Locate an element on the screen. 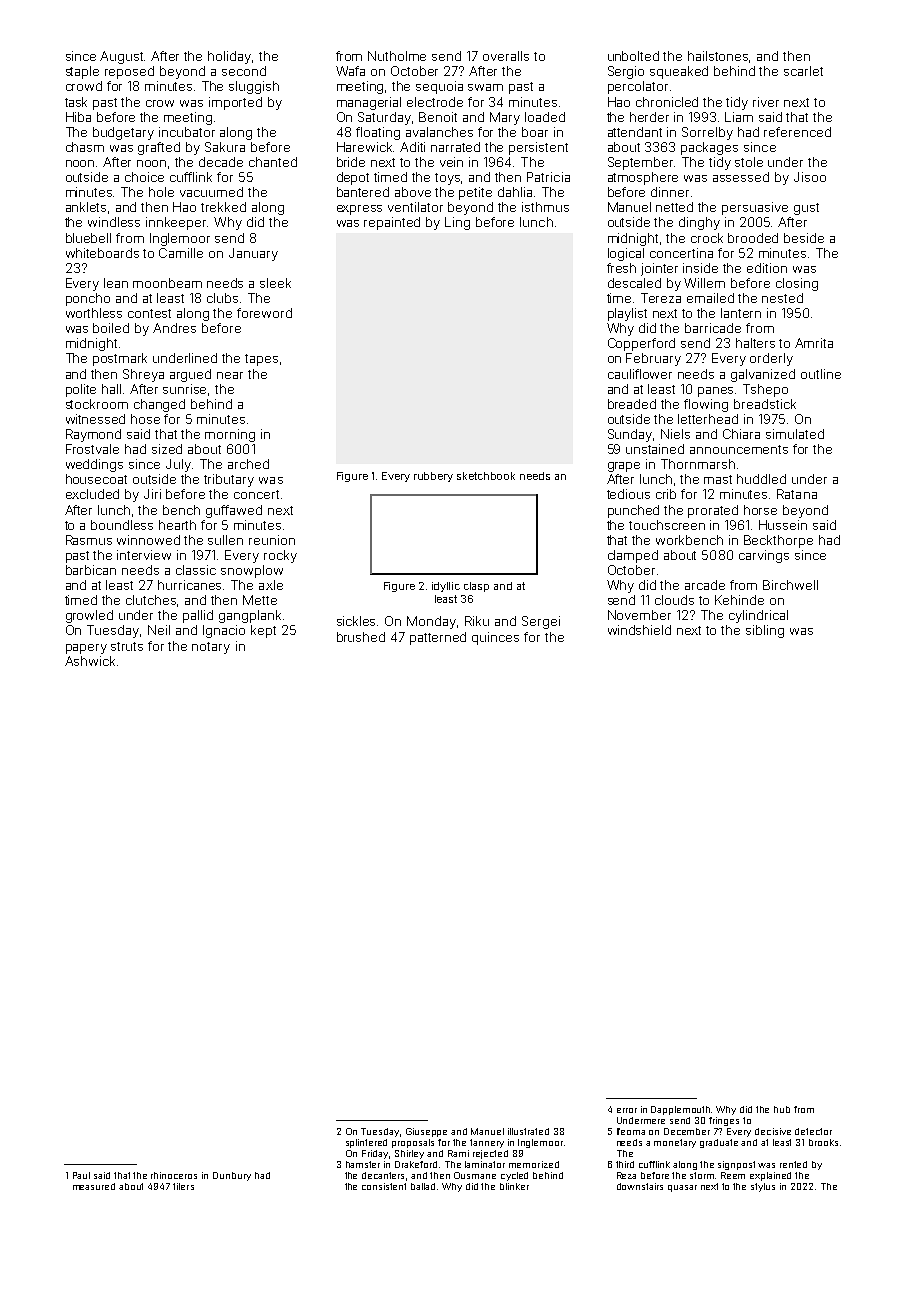 The height and width of the screenshot is (1316, 908). dahlia is located at coordinates (515, 192).
